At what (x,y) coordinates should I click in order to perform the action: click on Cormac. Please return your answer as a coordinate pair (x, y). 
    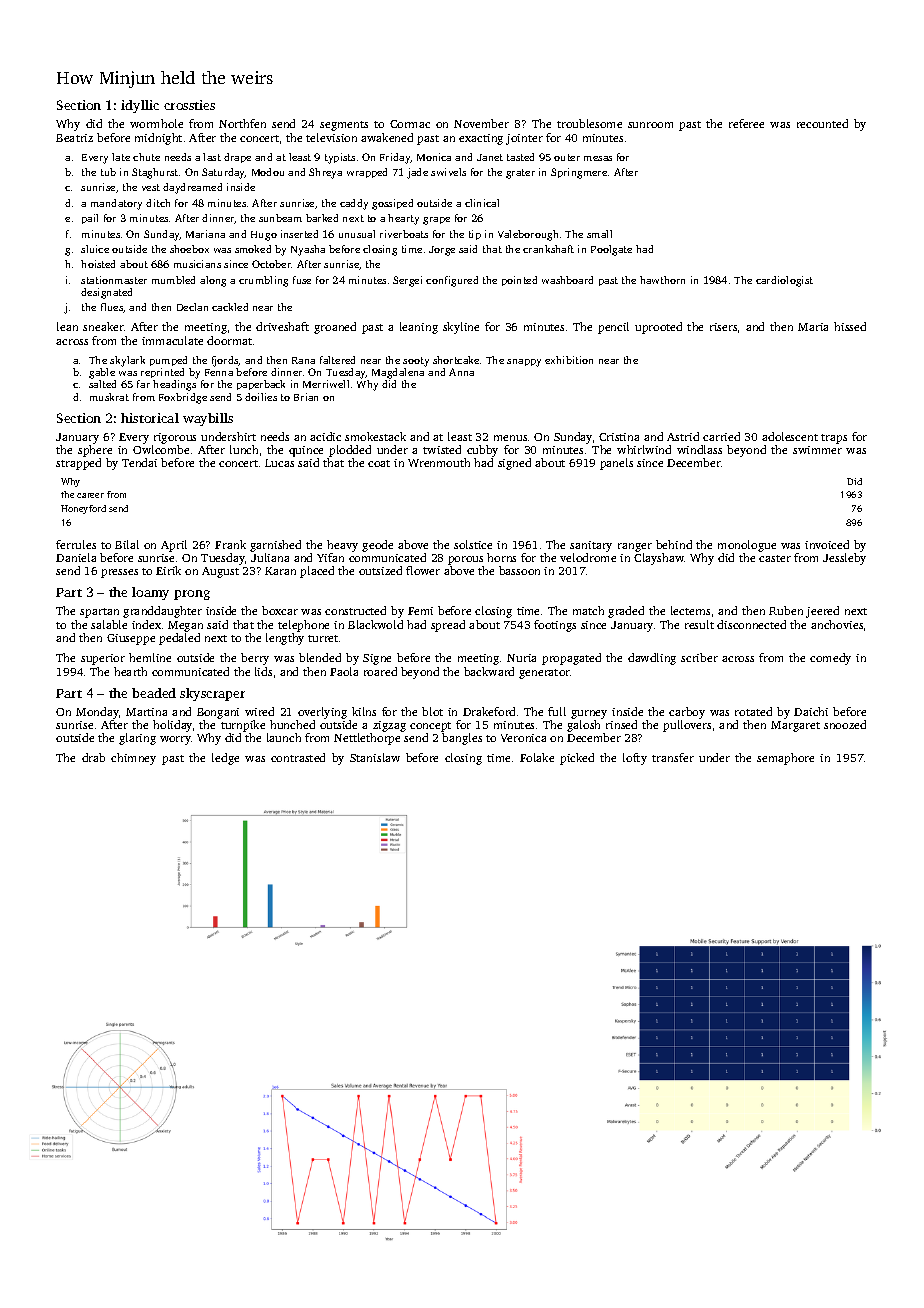
    Looking at the image, I should click on (410, 124).
